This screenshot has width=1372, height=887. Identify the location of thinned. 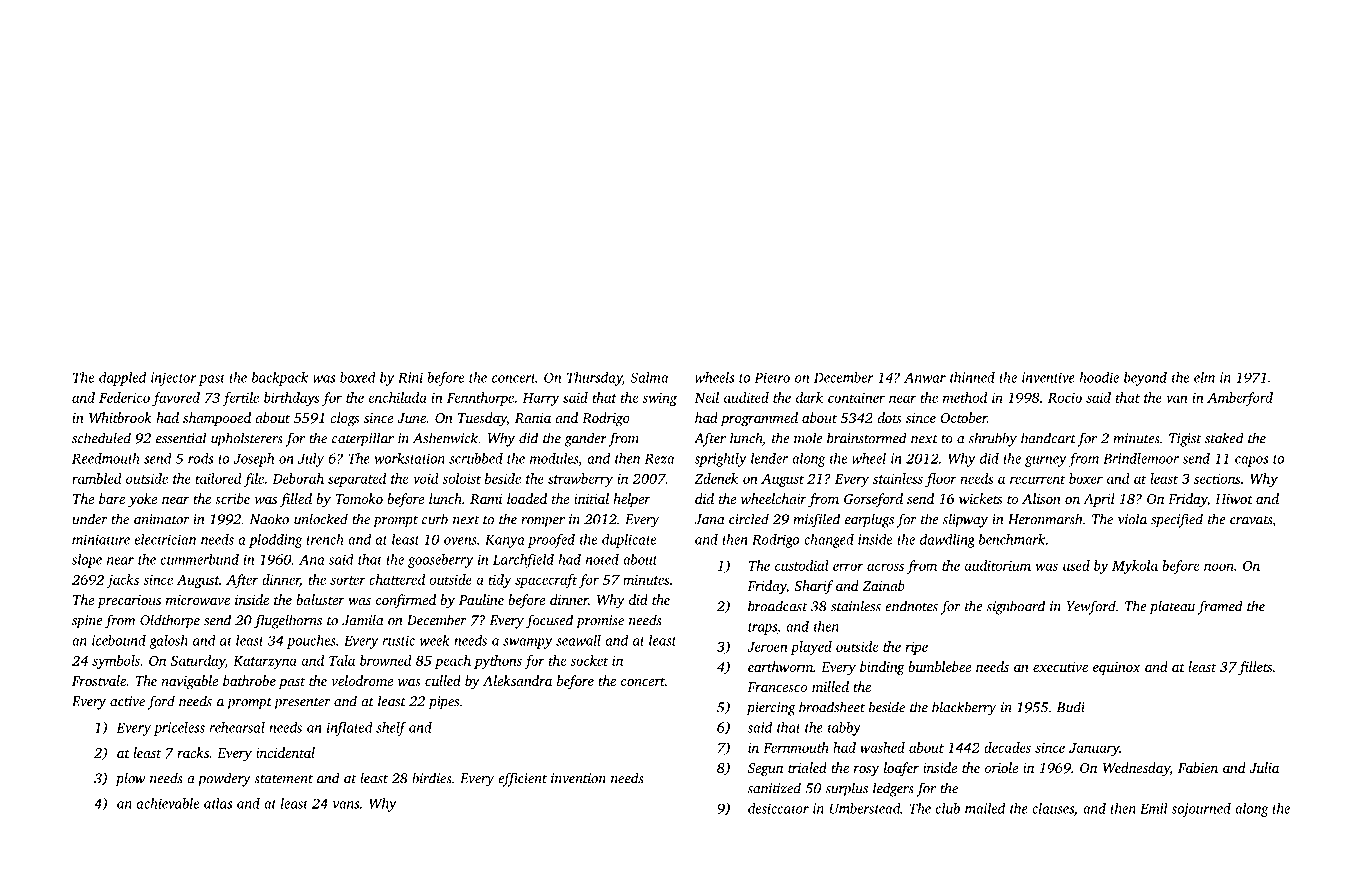
(972, 377).
